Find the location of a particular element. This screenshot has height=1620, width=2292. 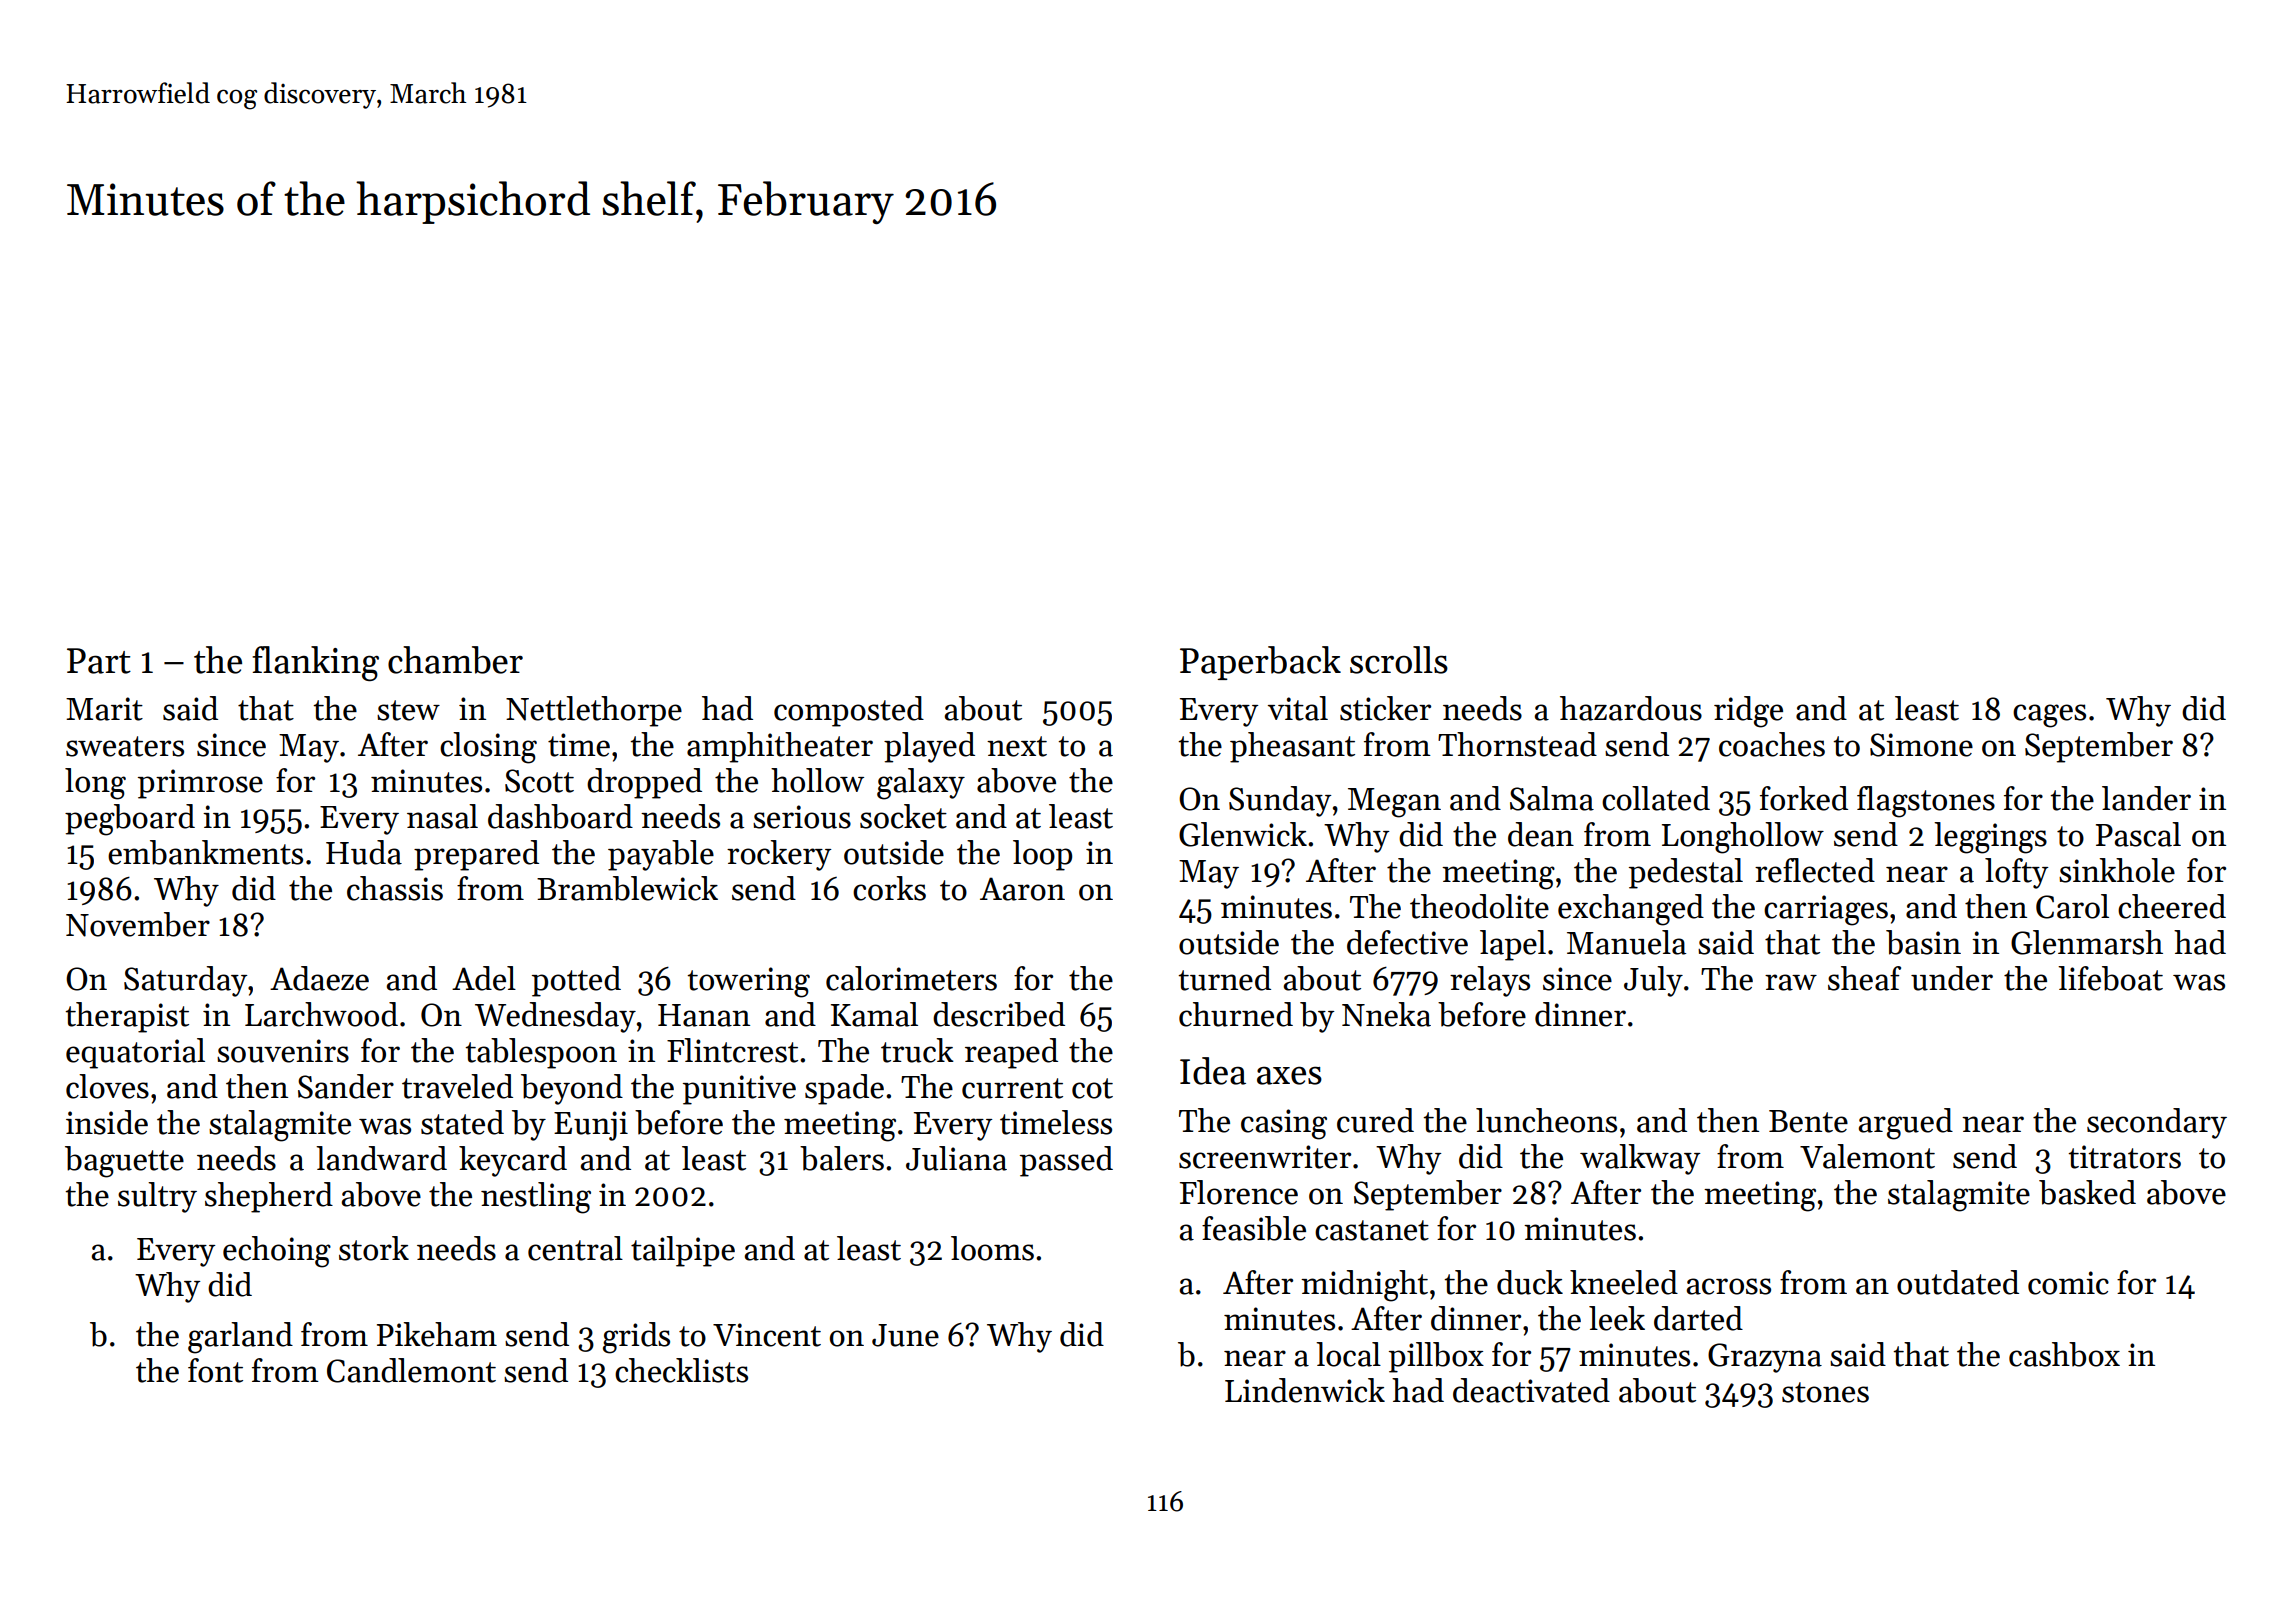

Candlemont is located at coordinates (411, 1370).
